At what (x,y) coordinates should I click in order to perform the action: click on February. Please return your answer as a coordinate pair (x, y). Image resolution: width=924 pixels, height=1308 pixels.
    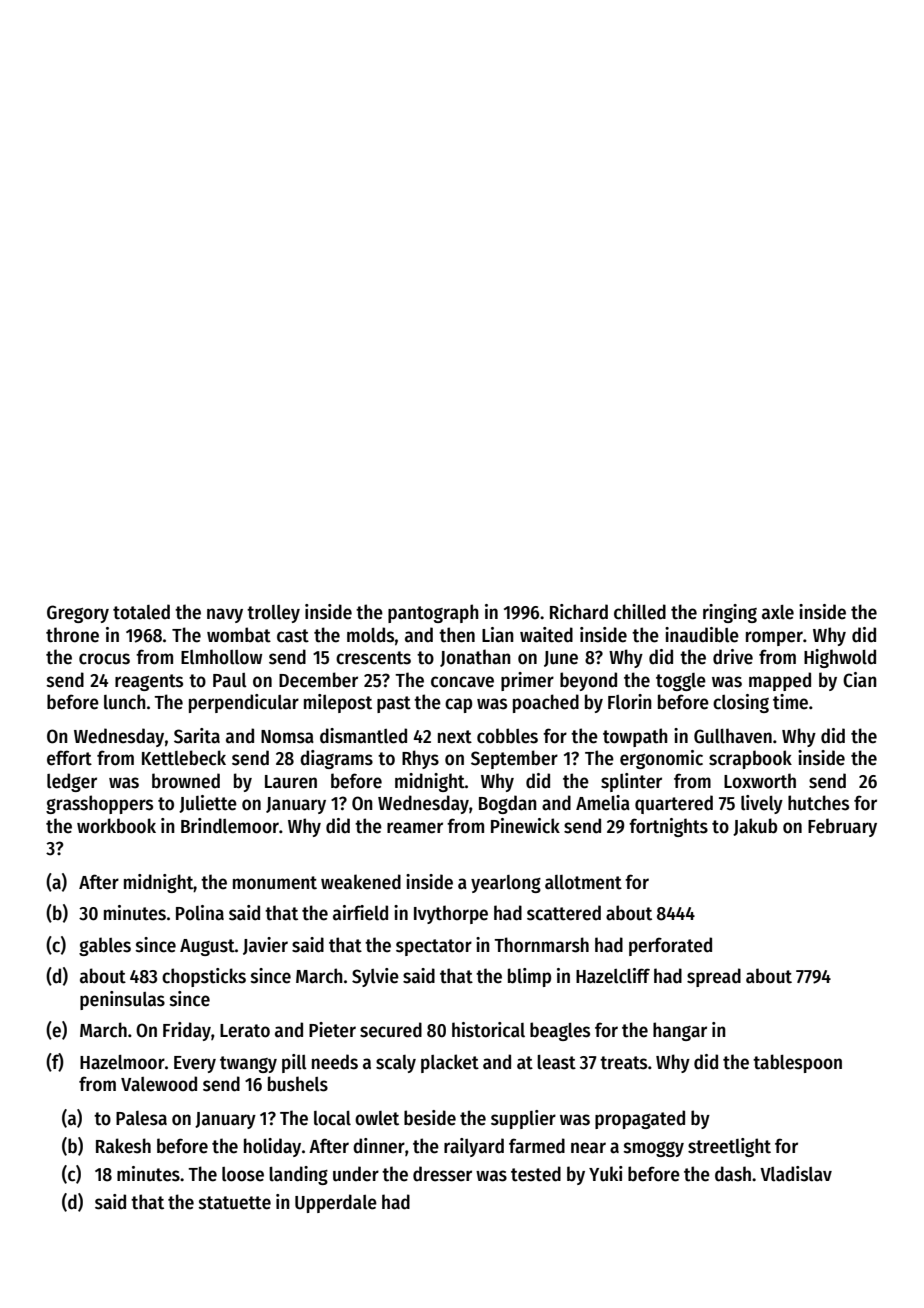
    Looking at the image, I should click on (842, 827).
